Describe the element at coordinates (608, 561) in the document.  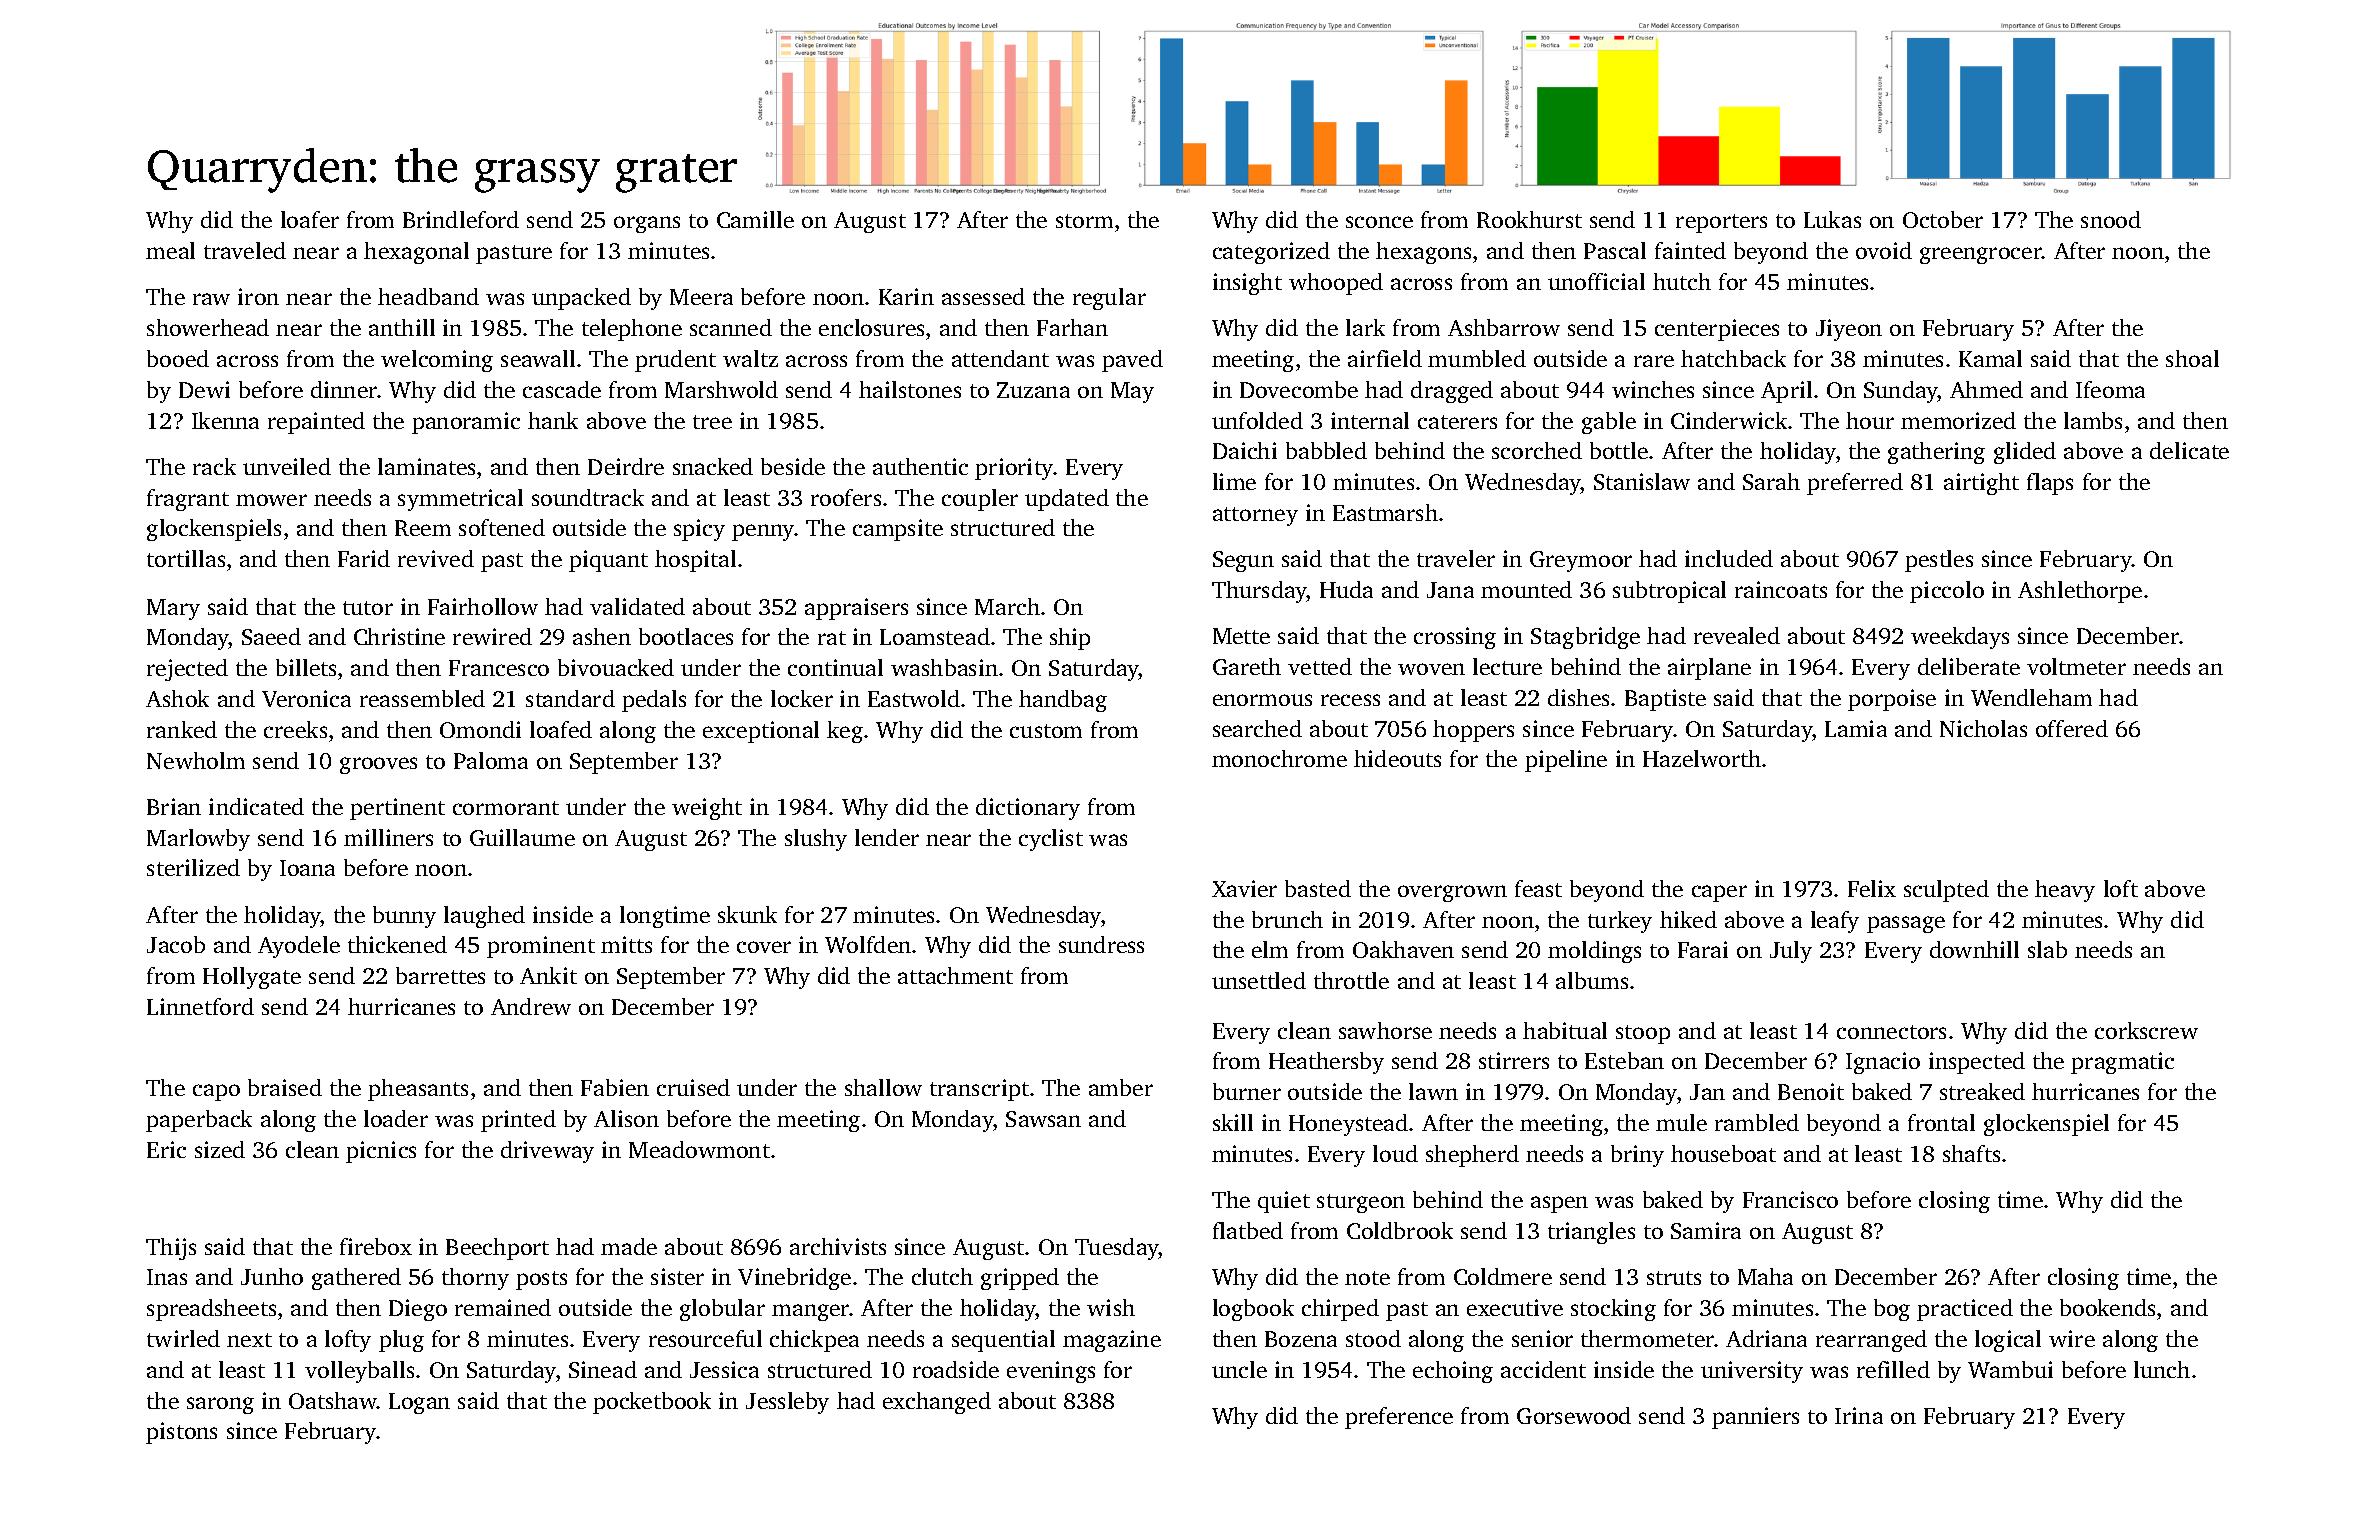
I see `piquant` at that location.
